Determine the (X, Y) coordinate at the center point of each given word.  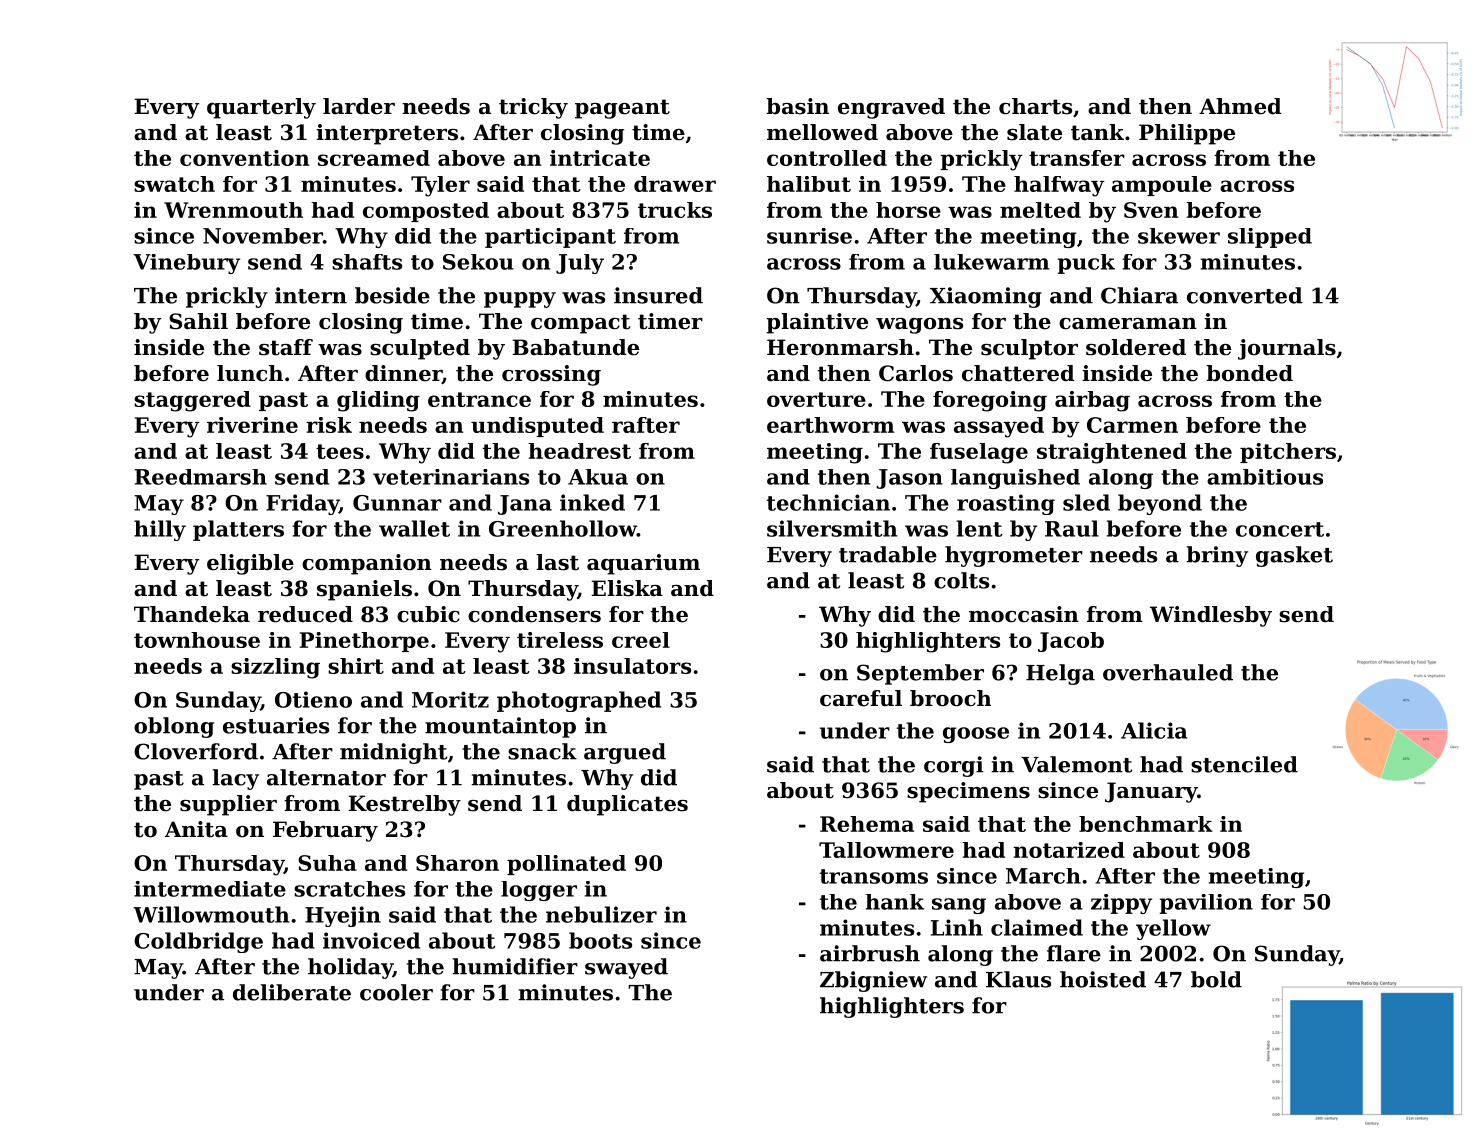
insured (658, 295)
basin (797, 106)
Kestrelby (404, 805)
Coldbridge (198, 942)
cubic (428, 614)
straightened (1112, 453)
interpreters (387, 134)
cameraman (1128, 324)
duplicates (627, 805)
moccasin (1024, 614)
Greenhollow (563, 528)
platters (238, 530)
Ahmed (1240, 106)
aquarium (643, 564)
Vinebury (186, 264)
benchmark (1146, 824)
